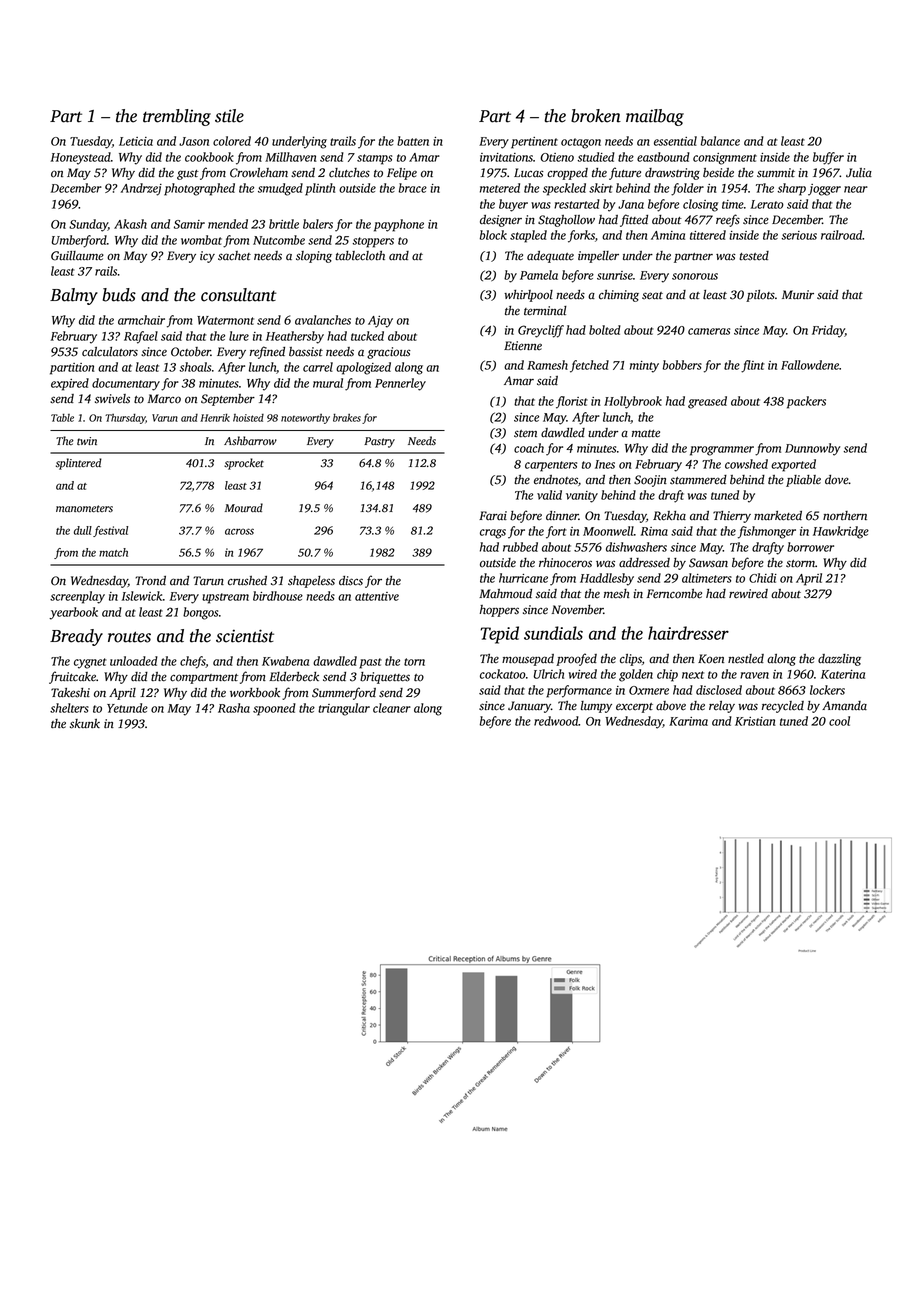 The height and width of the document is (1308, 924). What do you see at coordinates (828, 158) in the document?
I see `buffer` at bounding box center [828, 158].
